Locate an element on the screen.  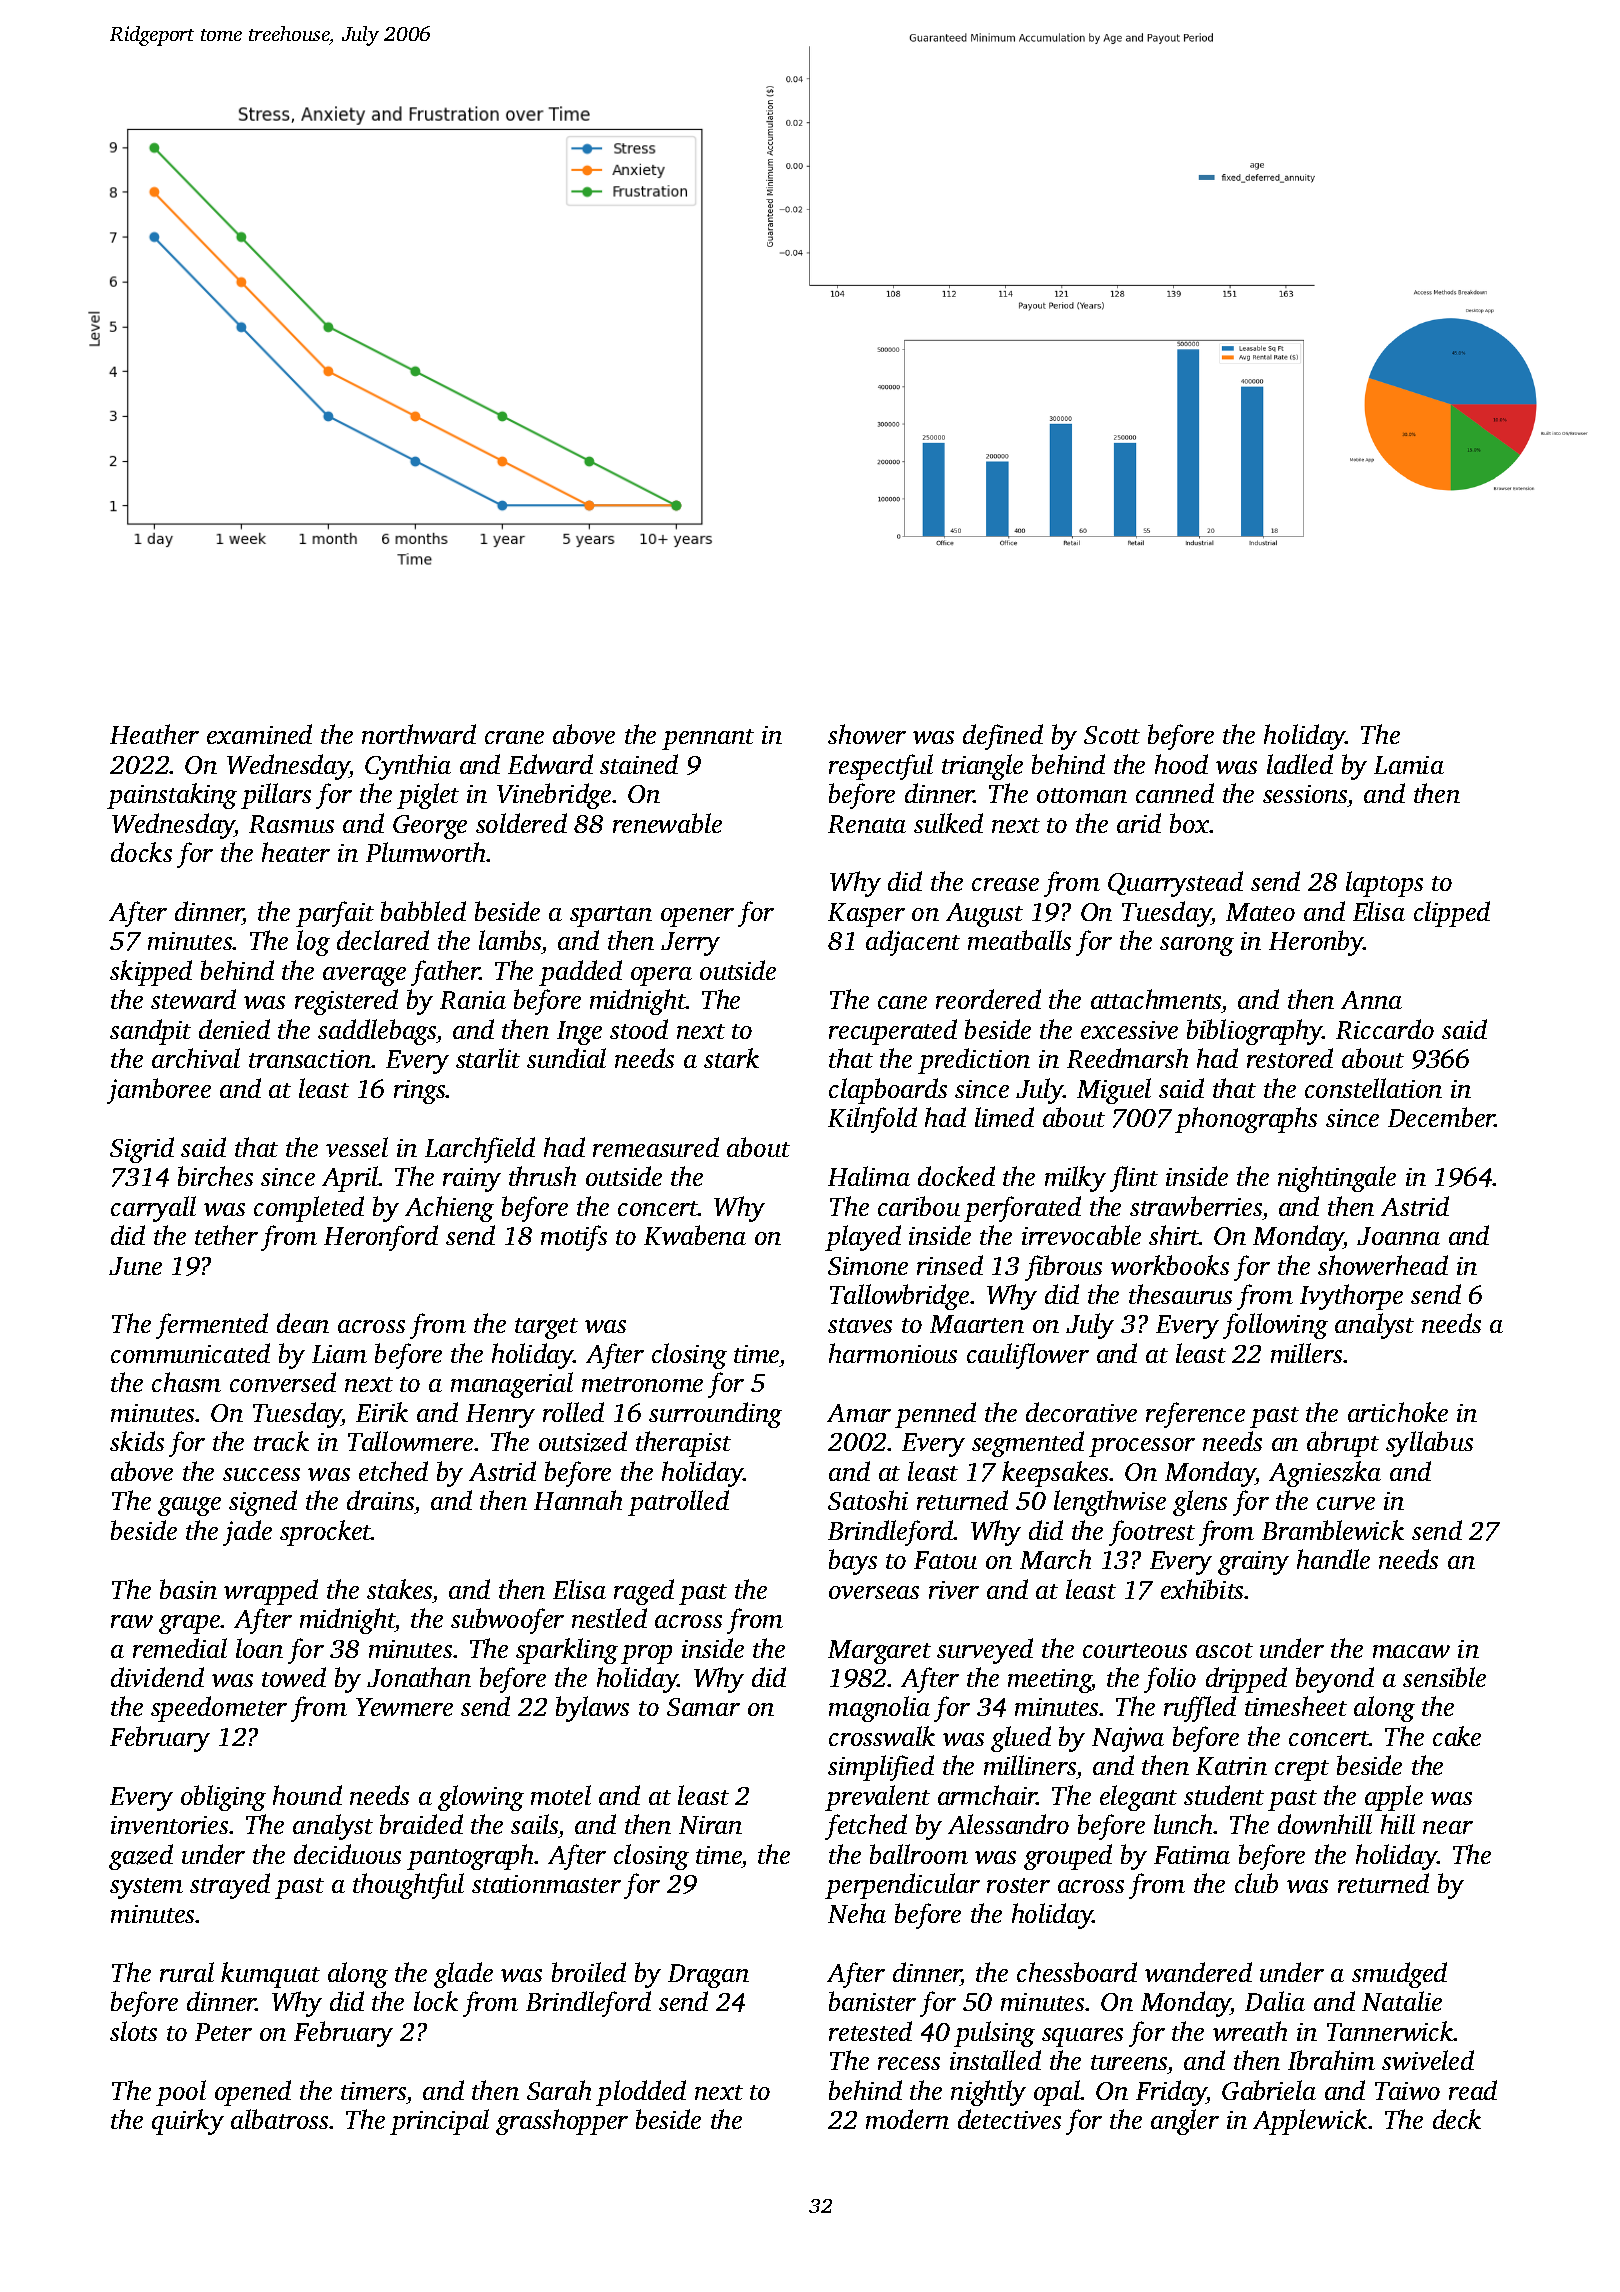
prediction is located at coordinates (974, 1061).
